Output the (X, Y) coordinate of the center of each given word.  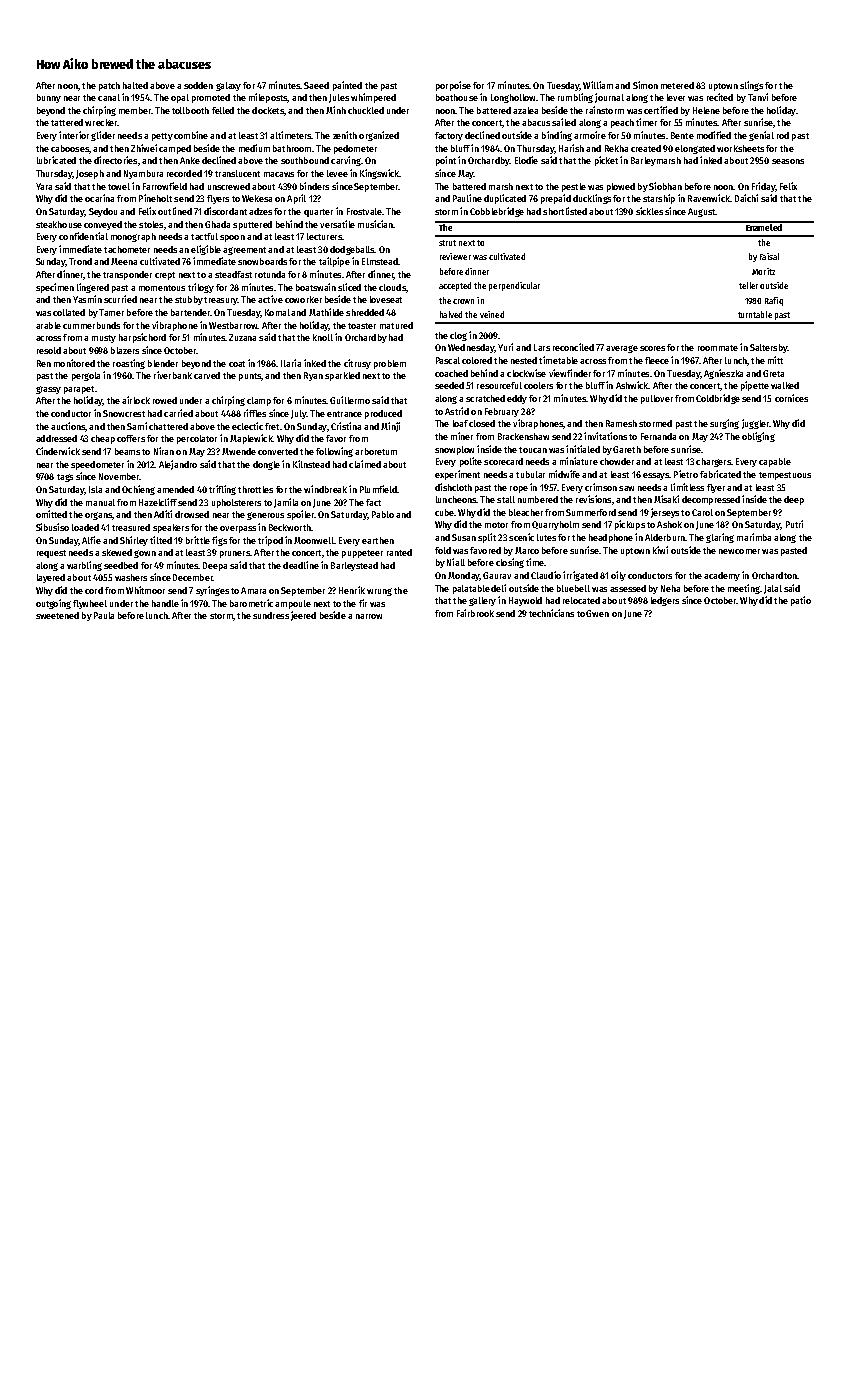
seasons (788, 161)
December (193, 577)
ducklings (592, 199)
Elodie (526, 160)
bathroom (292, 148)
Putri (794, 524)
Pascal (448, 360)
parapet (79, 390)
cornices (791, 398)
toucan (533, 450)
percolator (197, 439)
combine (191, 135)
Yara (44, 186)
